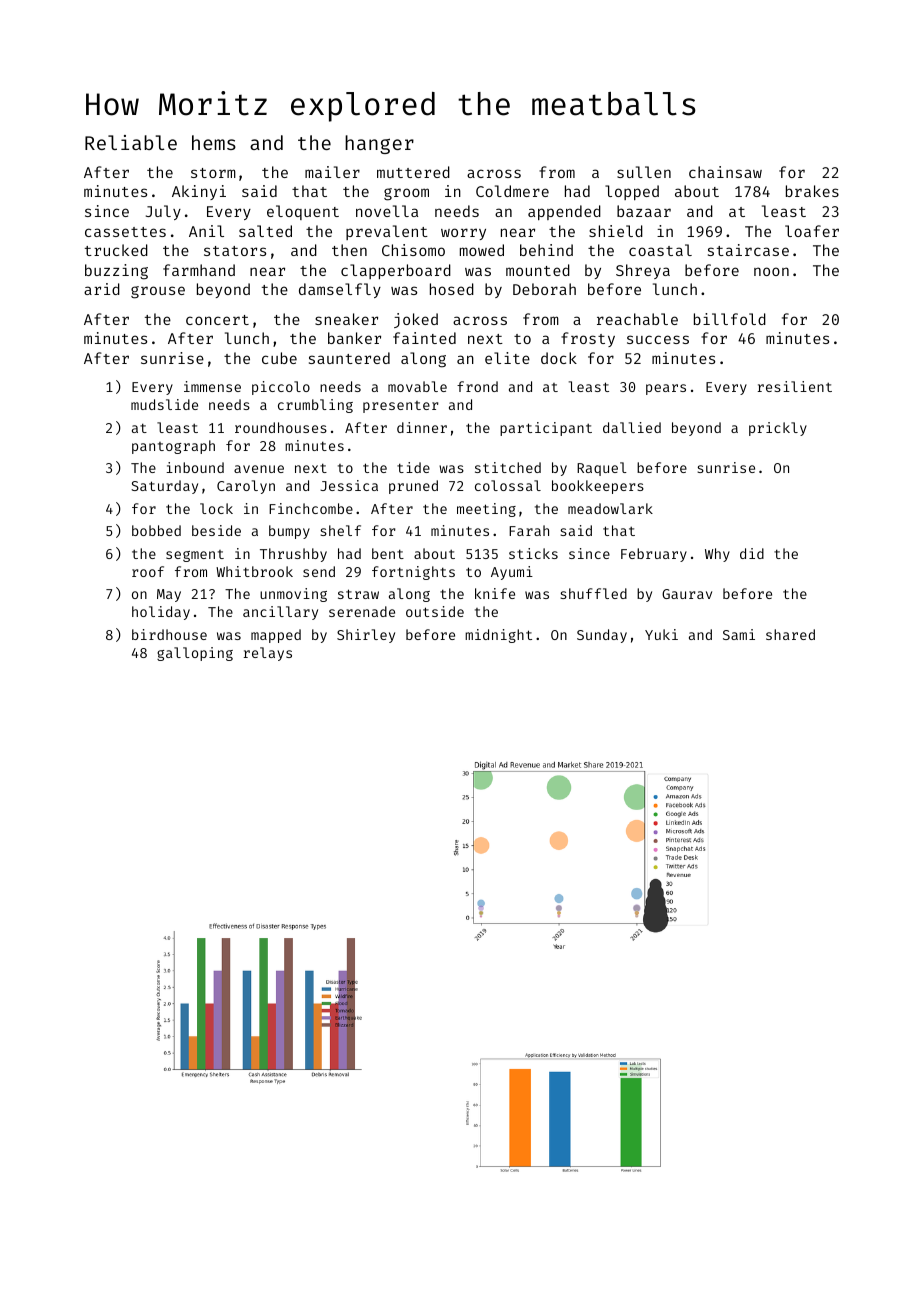 The height and width of the page is (1308, 924). Describe the element at coordinates (387, 232) in the page. I see `prevalent` at that location.
